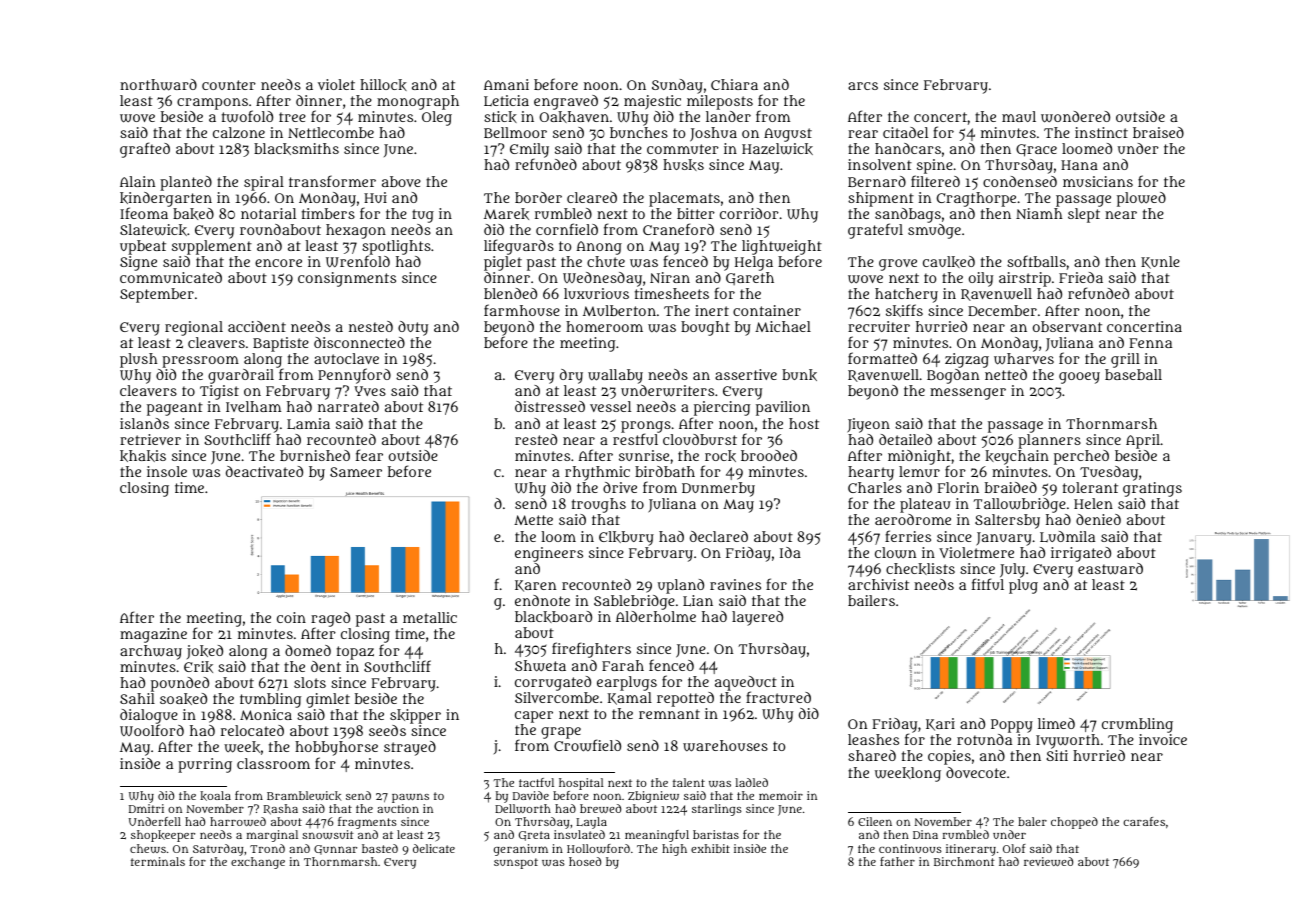 The image size is (1308, 924). I want to click on aerodrome, so click(913, 519).
